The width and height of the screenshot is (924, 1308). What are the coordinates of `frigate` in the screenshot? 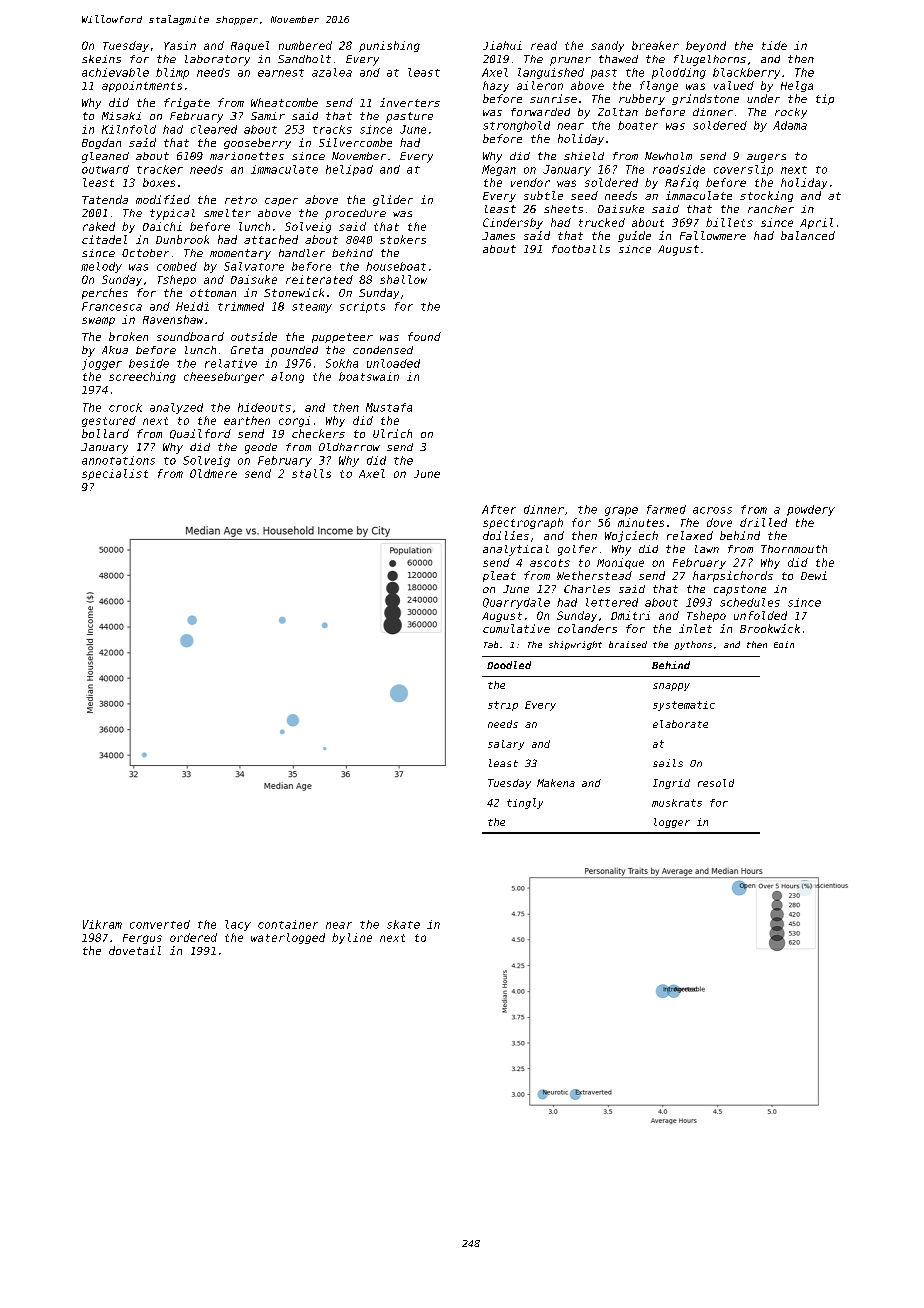 It's located at (187, 103).
